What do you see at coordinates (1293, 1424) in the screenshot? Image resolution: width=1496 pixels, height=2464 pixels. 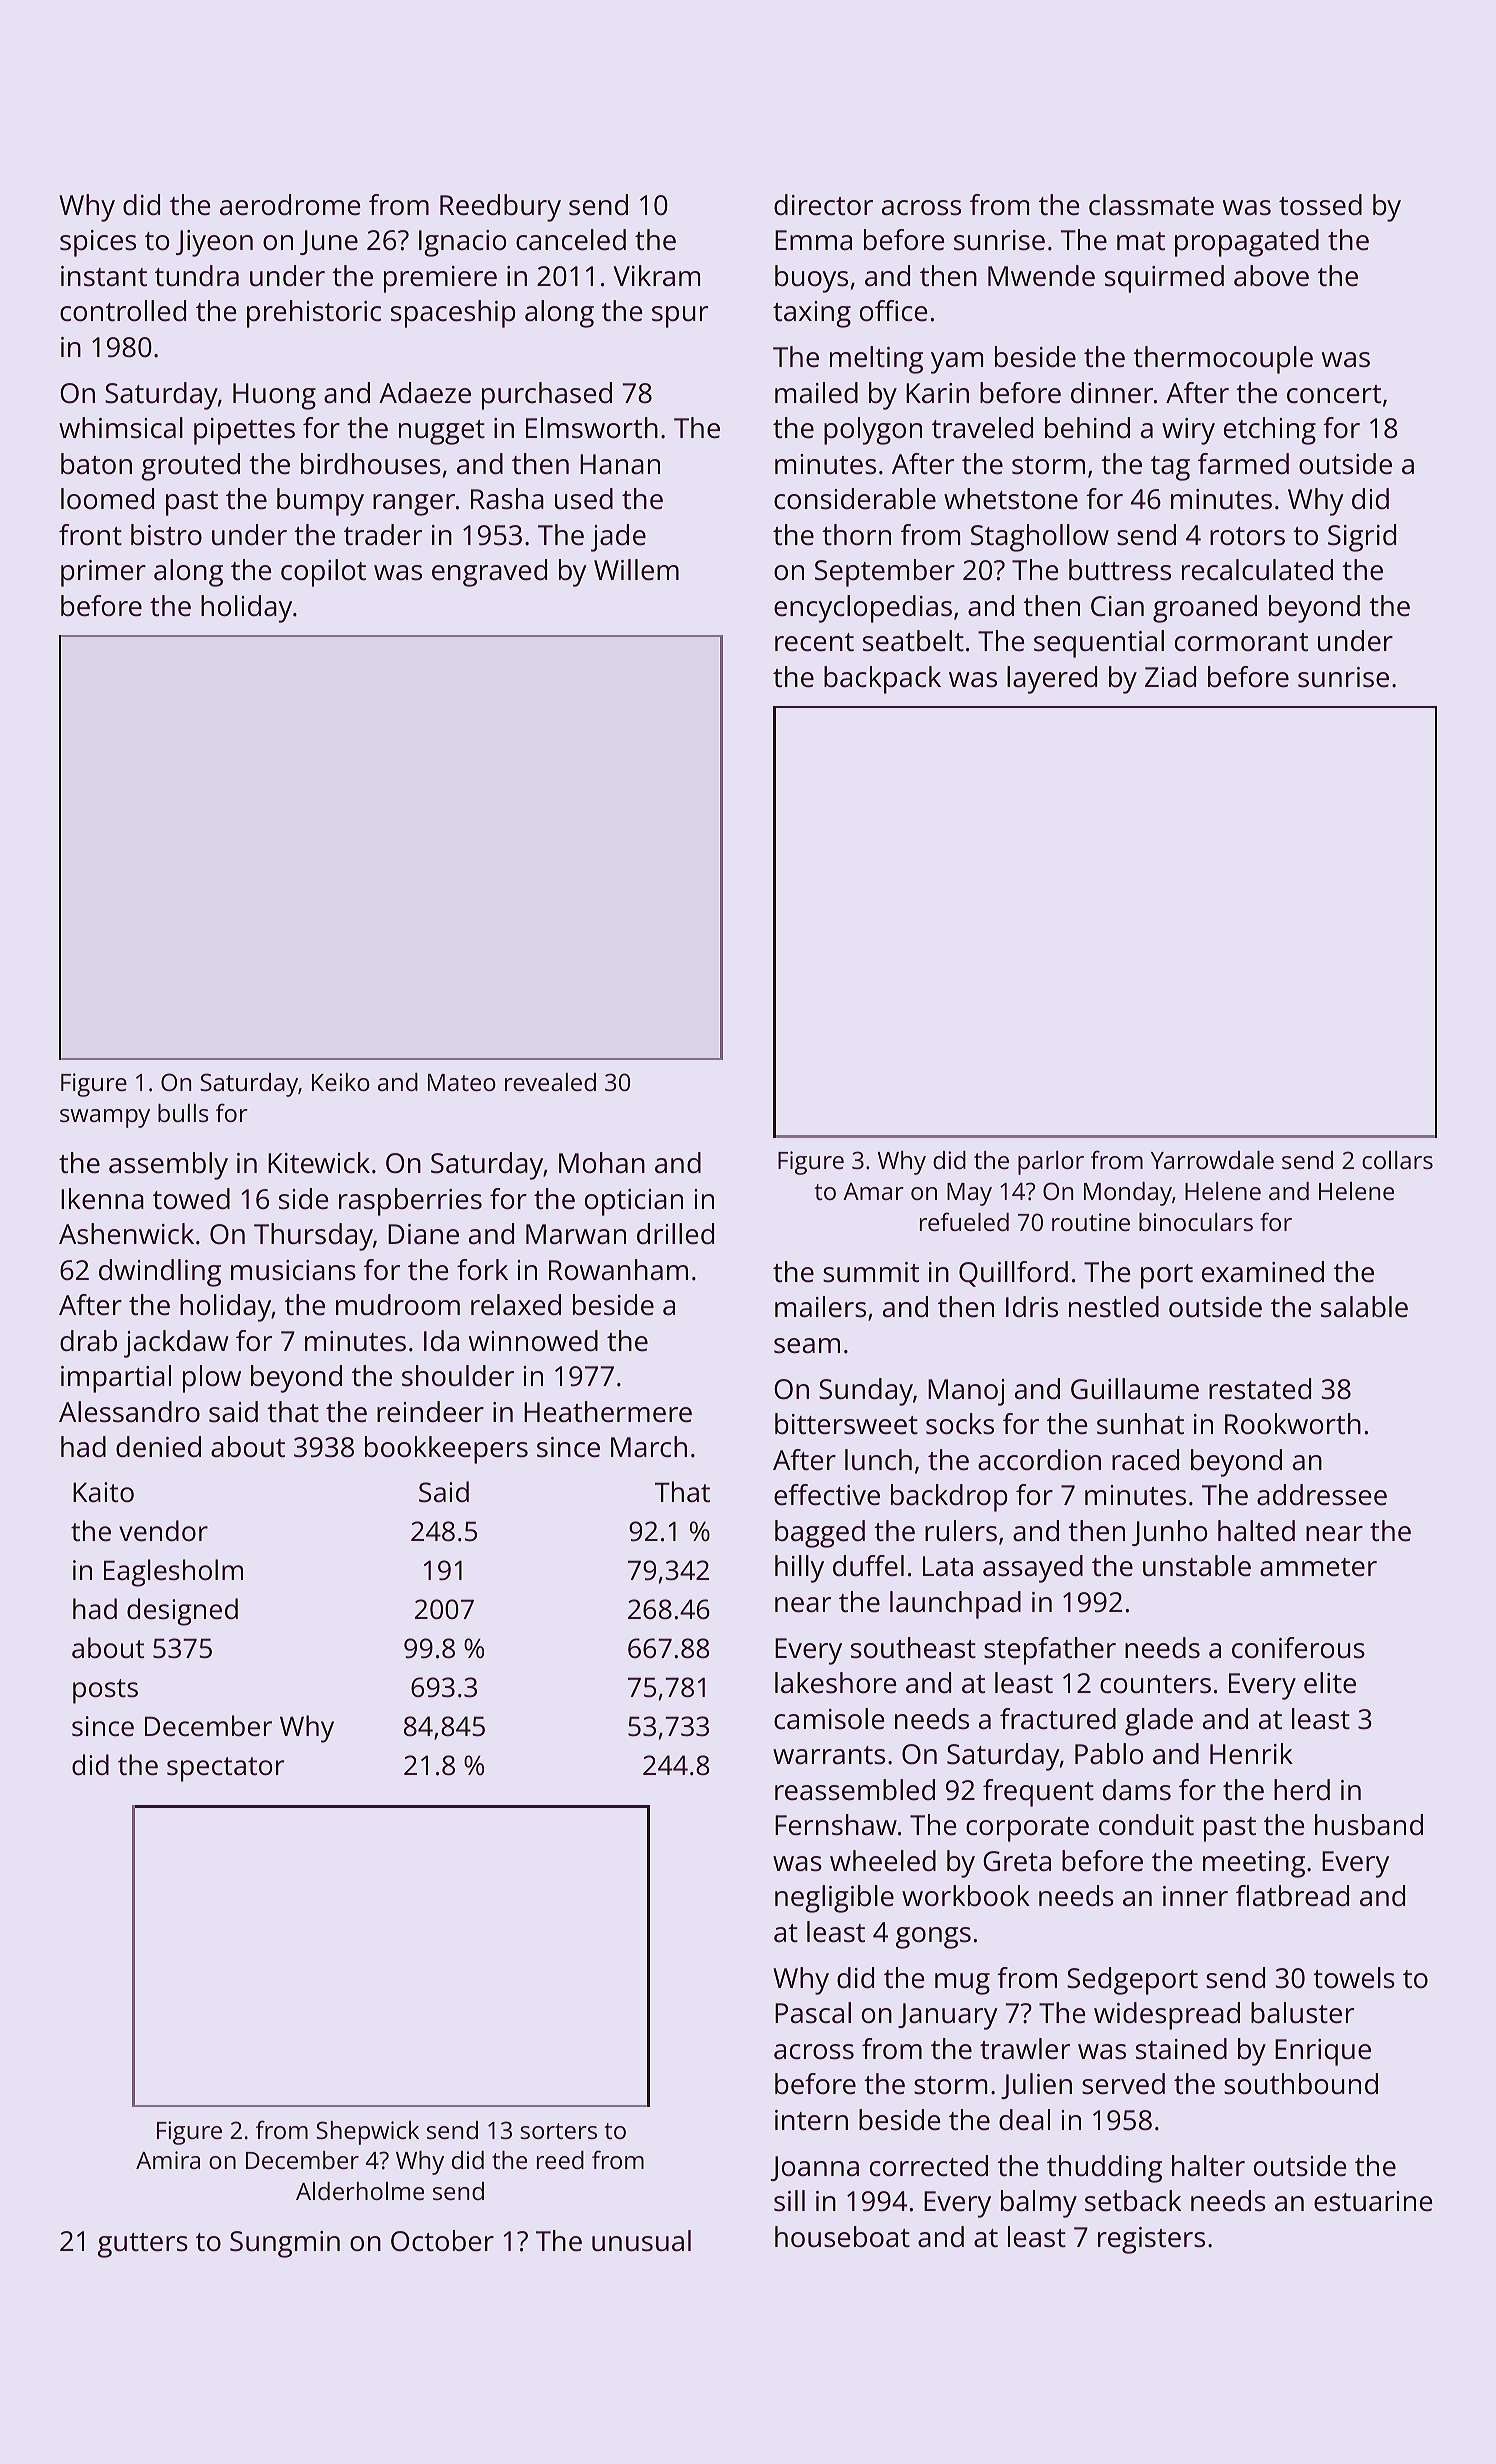 I see `Rookworth` at bounding box center [1293, 1424].
